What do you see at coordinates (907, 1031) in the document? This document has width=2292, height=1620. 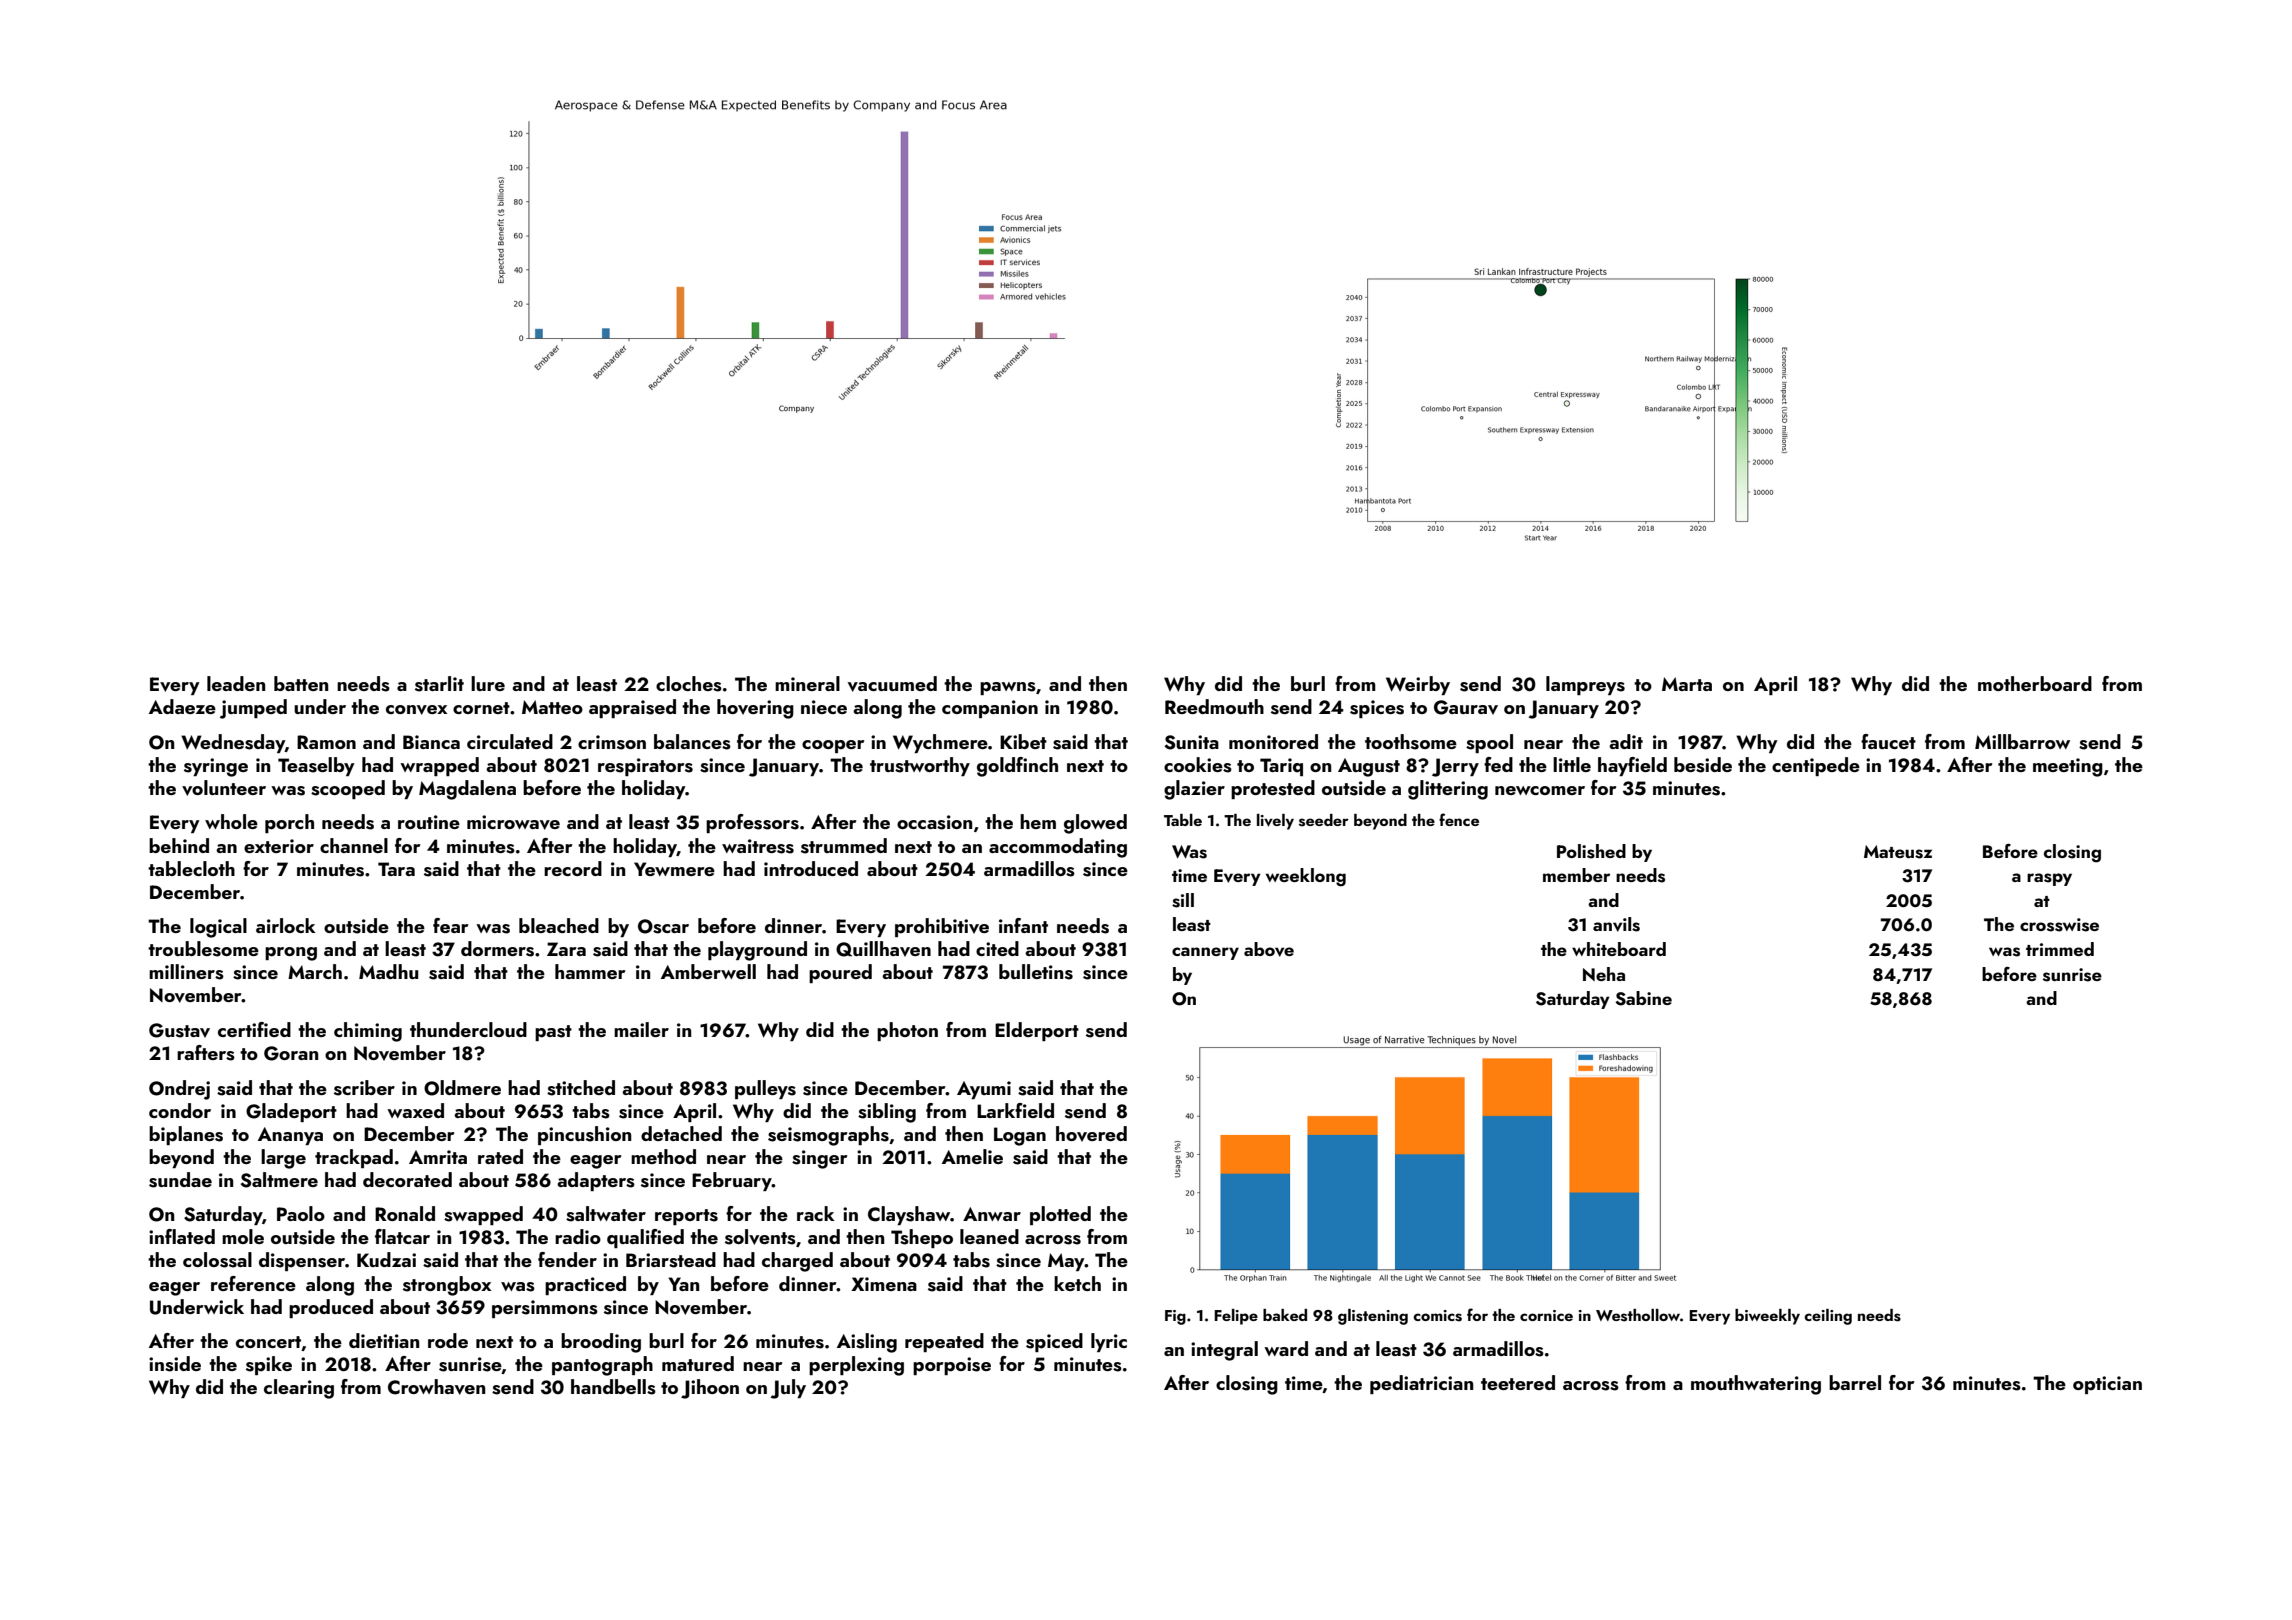 I see `photon` at bounding box center [907, 1031].
